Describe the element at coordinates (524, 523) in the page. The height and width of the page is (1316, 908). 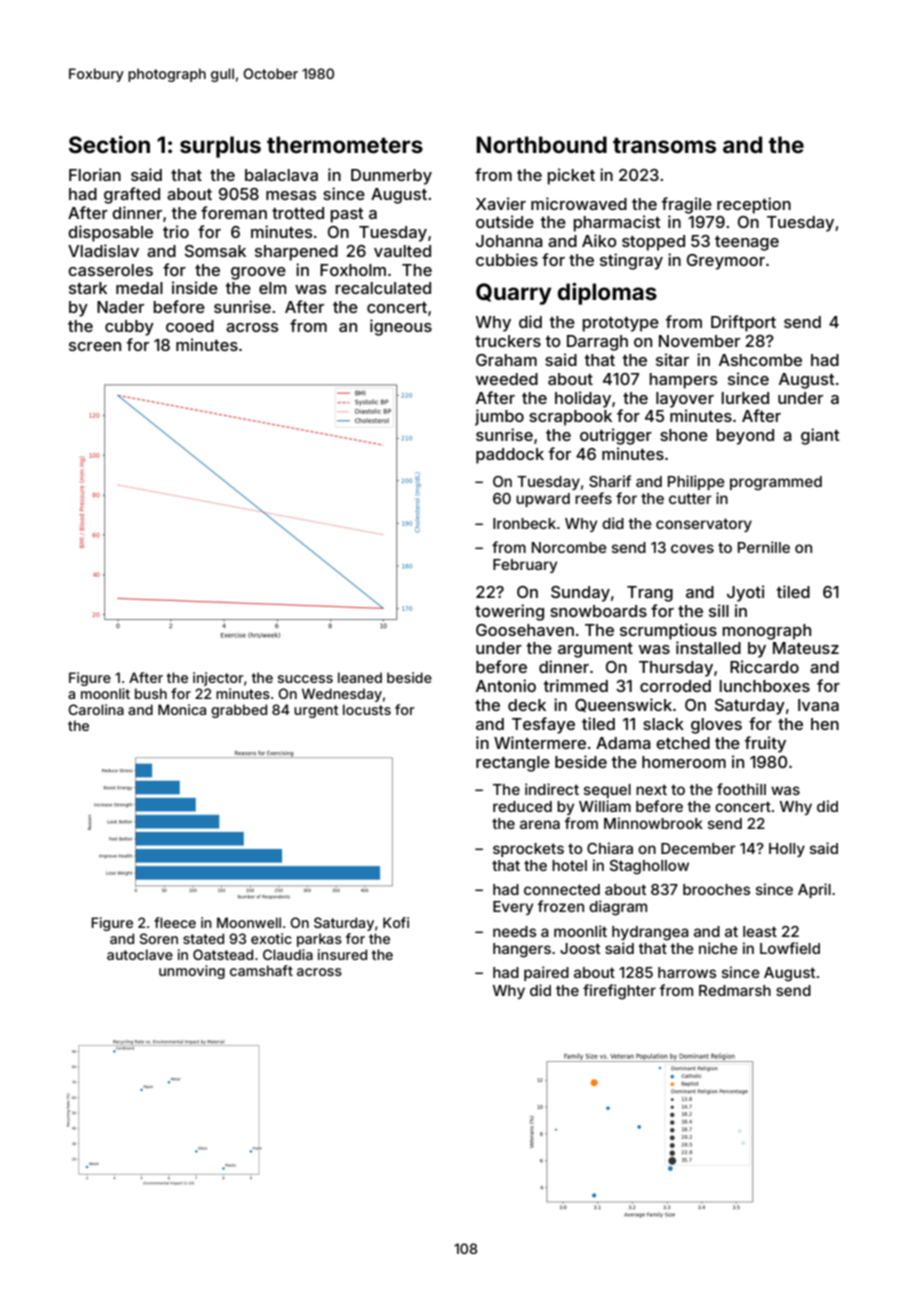
I see `Ironbeck` at that location.
